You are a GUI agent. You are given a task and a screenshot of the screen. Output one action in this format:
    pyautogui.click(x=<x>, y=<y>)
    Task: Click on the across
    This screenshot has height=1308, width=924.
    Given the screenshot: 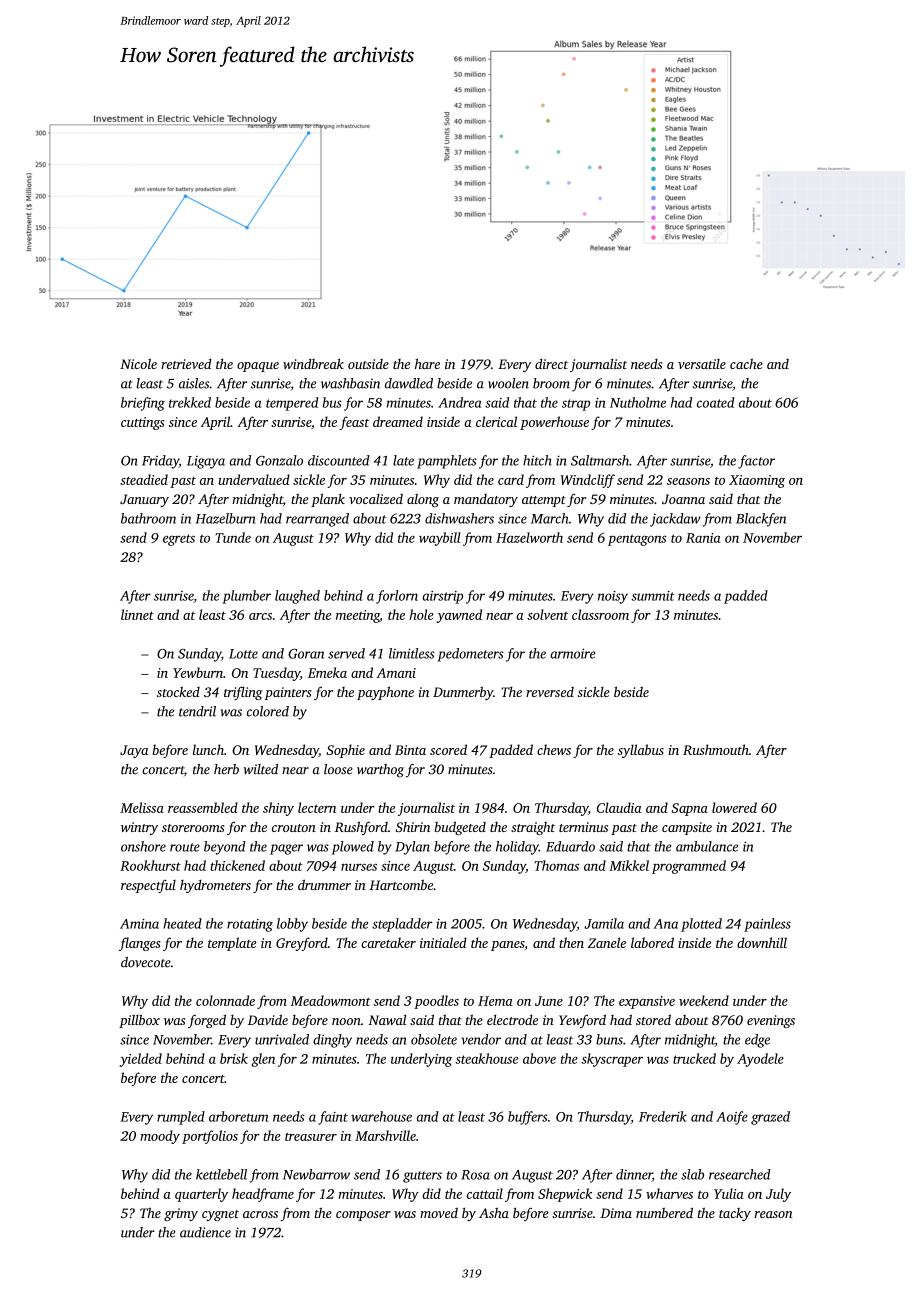 What is the action you would take?
    pyautogui.click(x=260, y=1214)
